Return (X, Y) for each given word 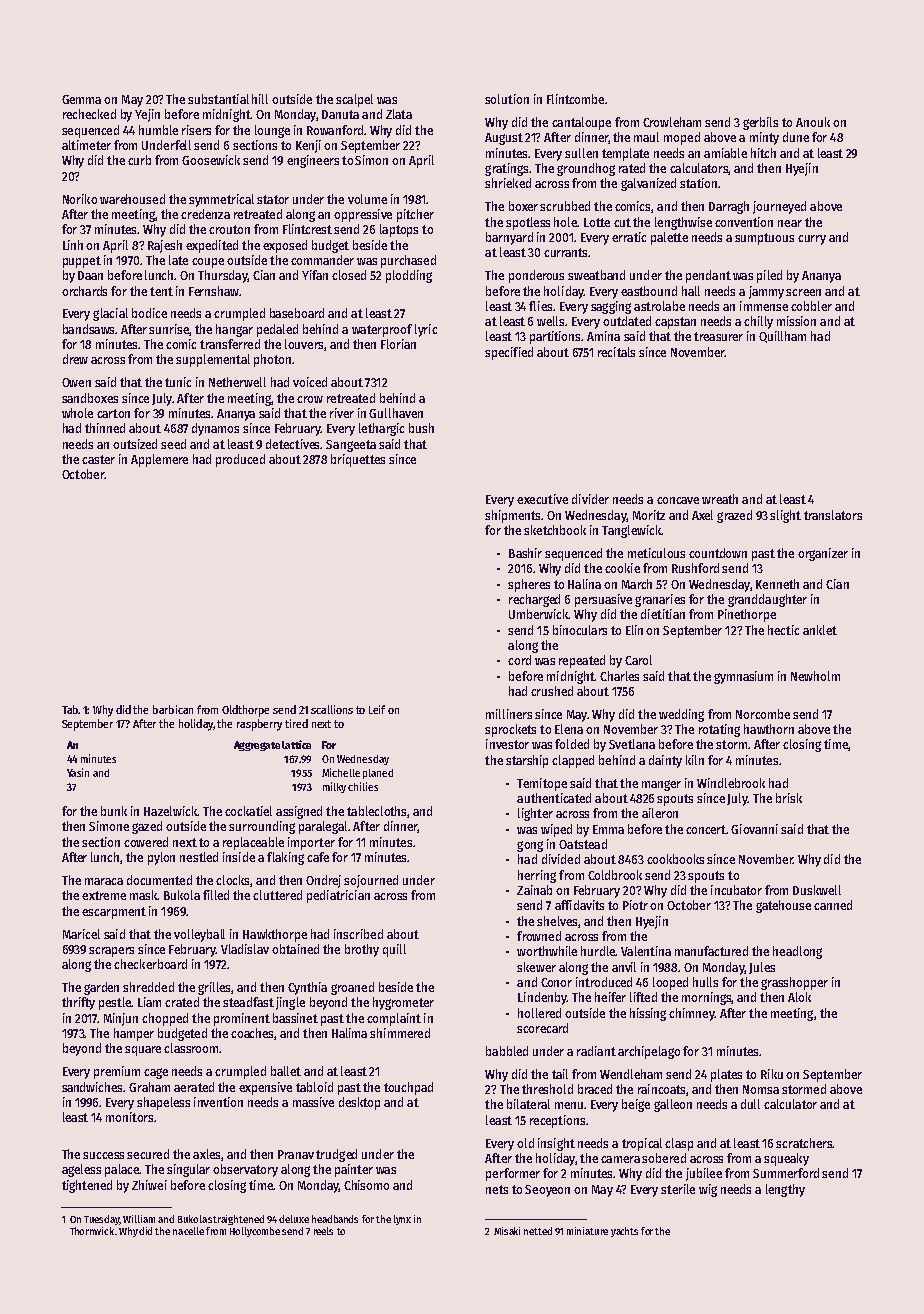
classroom (191, 1048)
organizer (823, 554)
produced (240, 460)
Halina (584, 584)
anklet (820, 630)
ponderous (536, 276)
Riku (772, 1074)
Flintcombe (575, 99)
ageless (81, 1170)
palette (669, 238)
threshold (547, 1089)
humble (158, 130)
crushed (552, 691)
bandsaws (88, 329)
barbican (173, 709)
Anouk (813, 122)
